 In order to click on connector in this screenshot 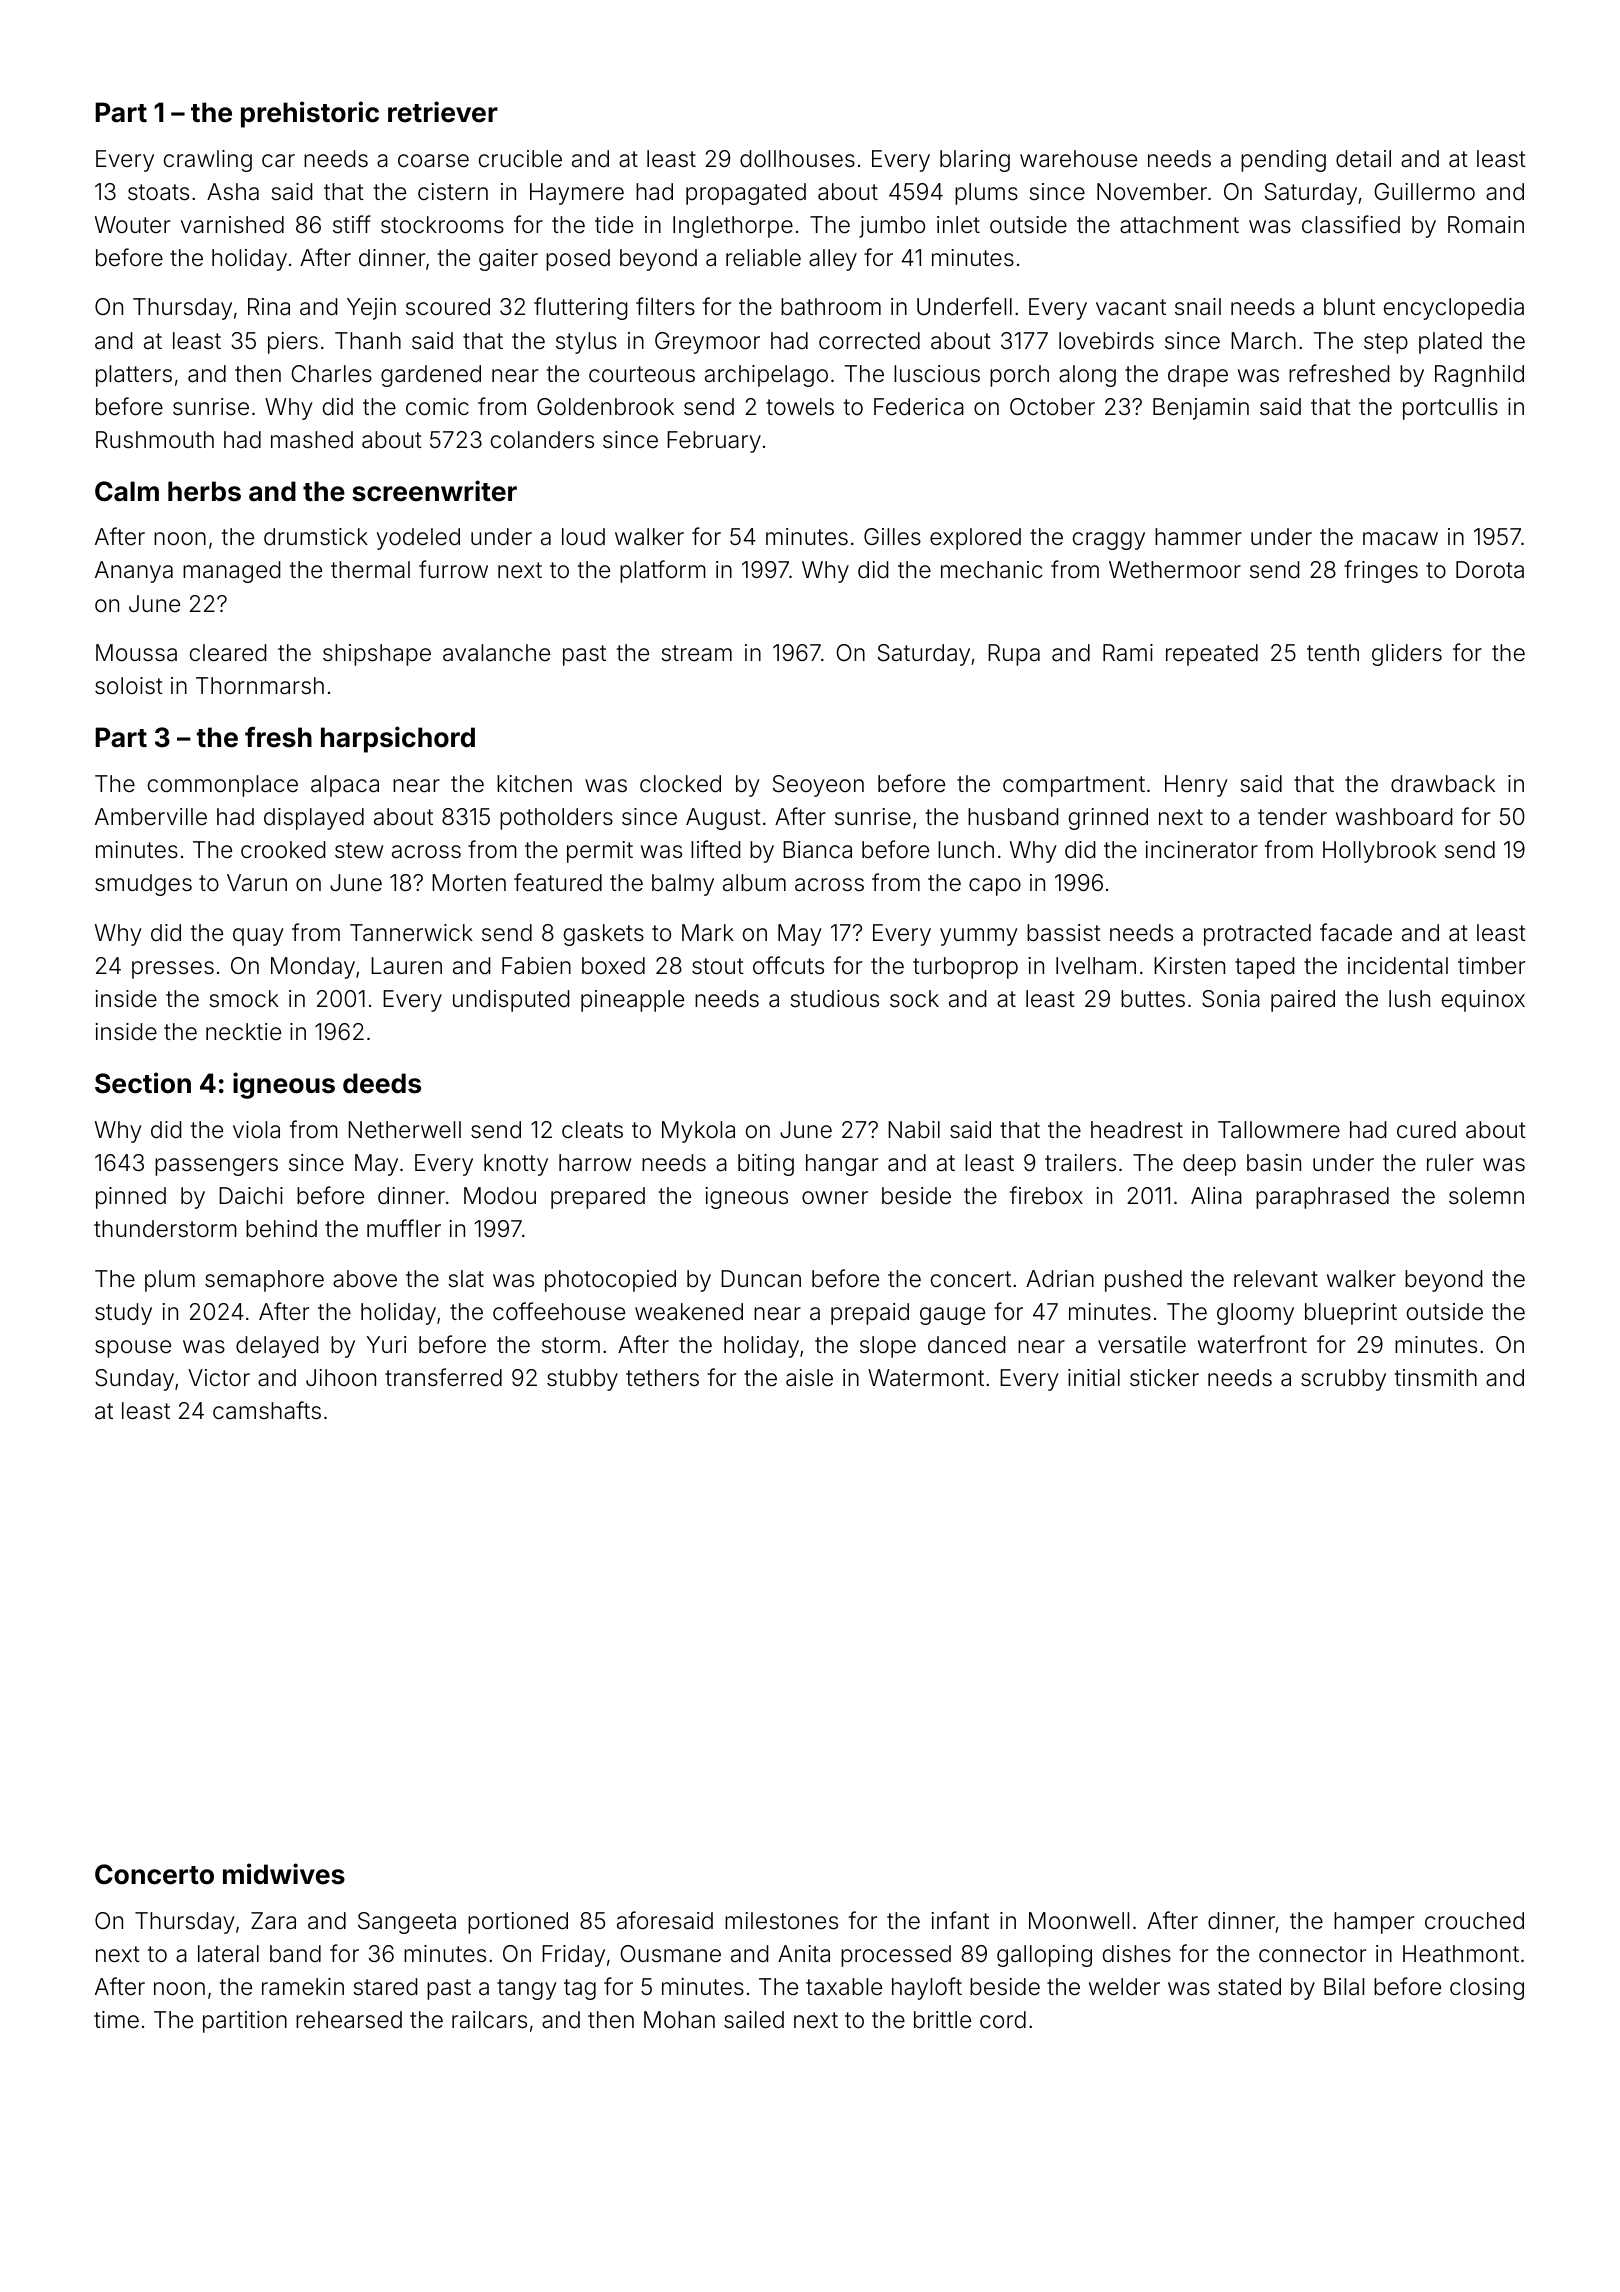, I will do `click(1312, 1954)`.
